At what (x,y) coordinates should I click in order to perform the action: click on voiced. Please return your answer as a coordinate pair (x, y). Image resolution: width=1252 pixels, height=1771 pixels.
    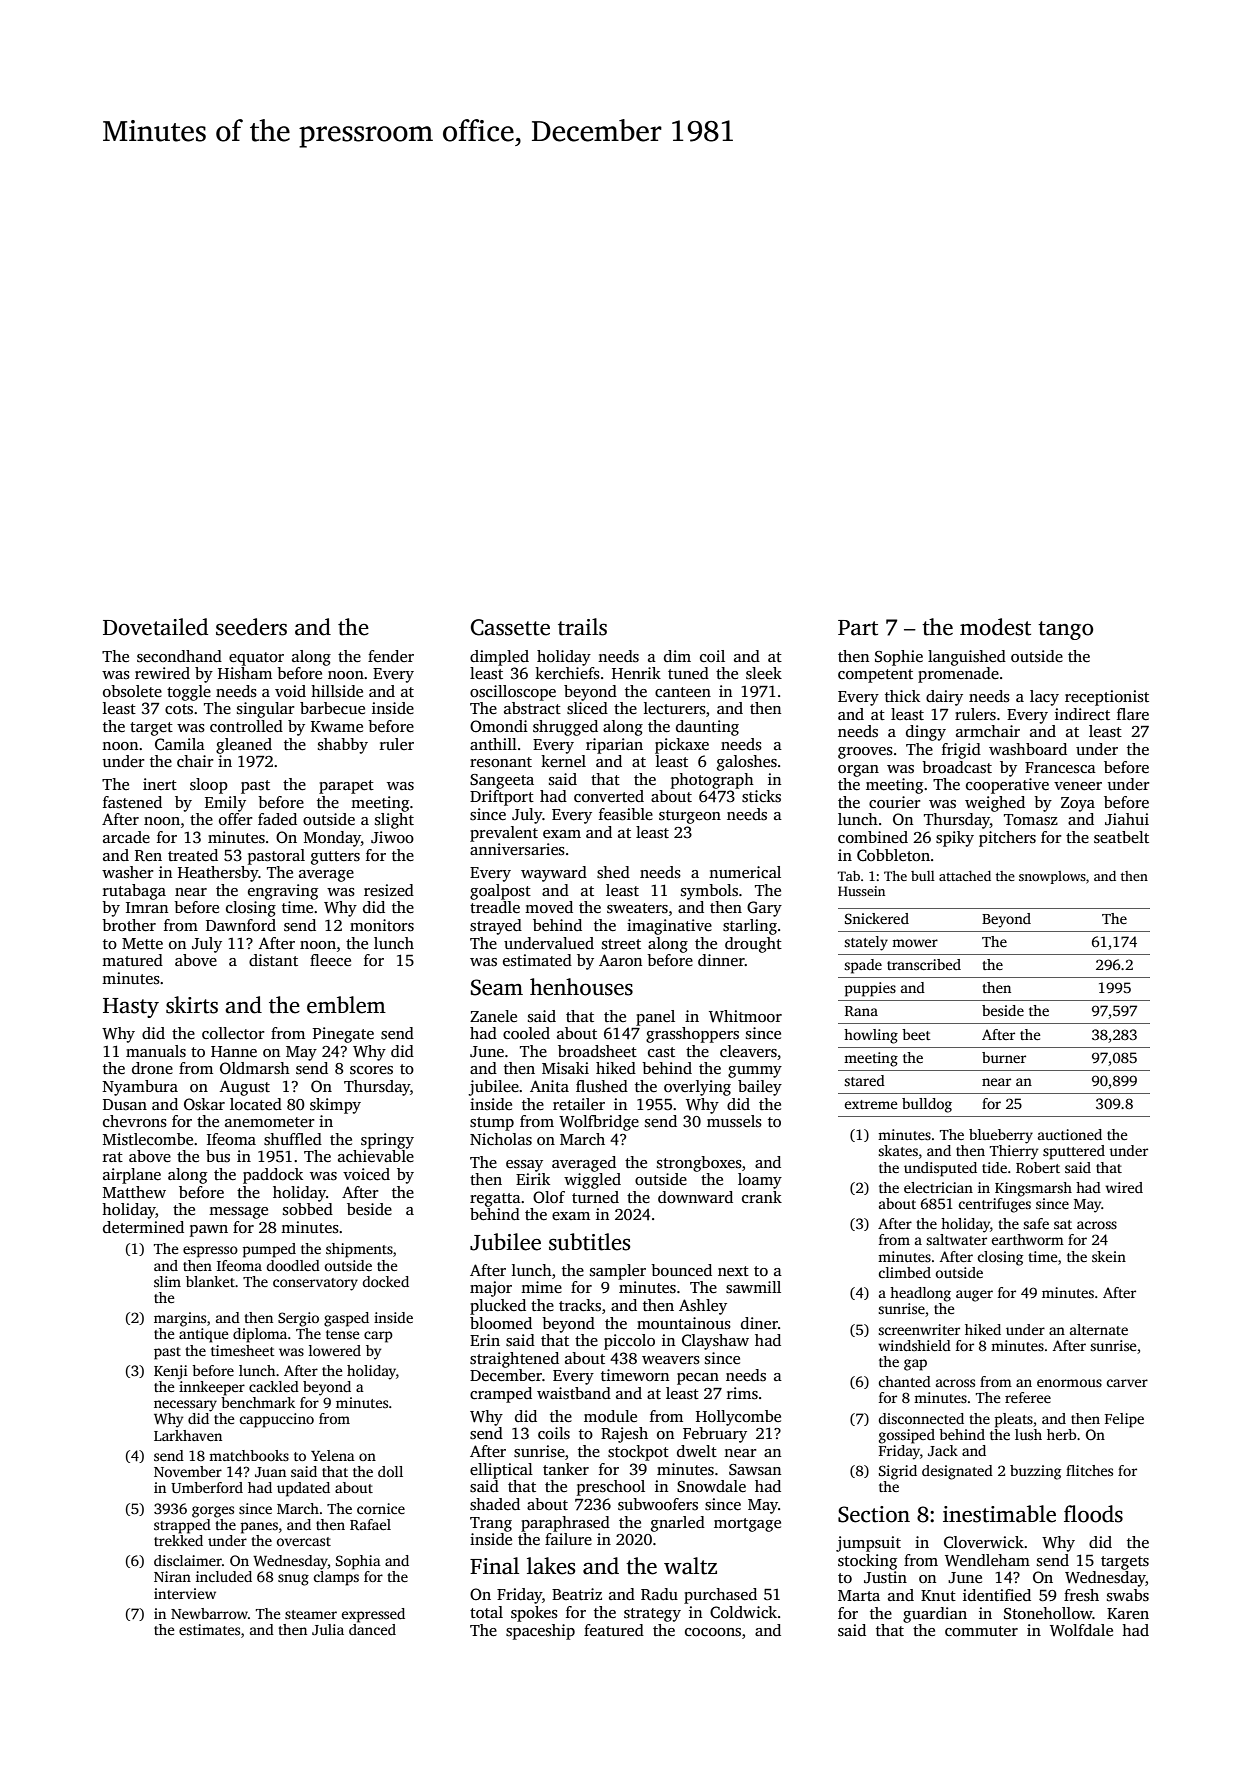
    Looking at the image, I should click on (366, 1174).
